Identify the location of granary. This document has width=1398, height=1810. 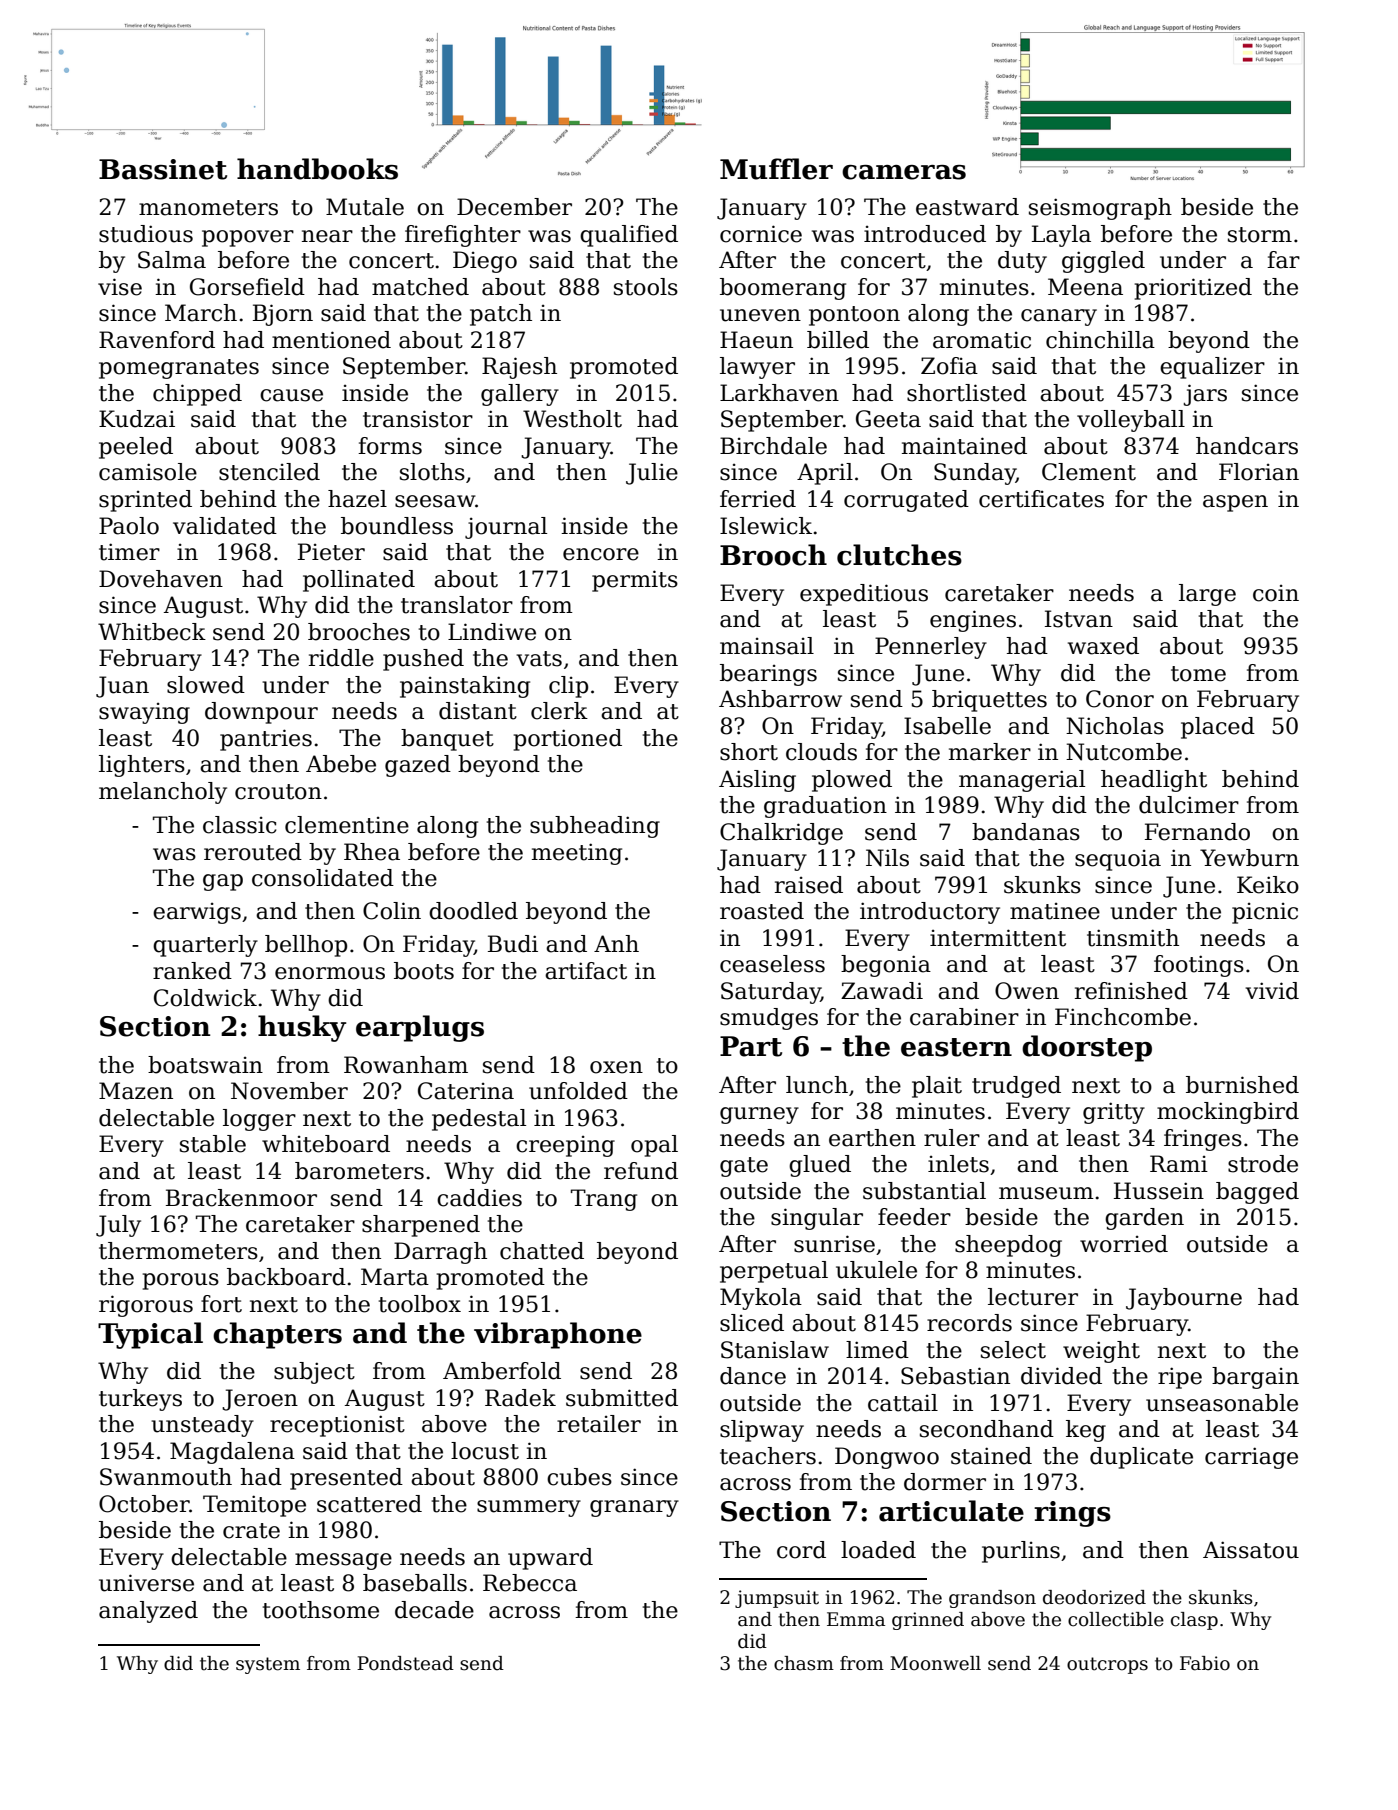
(634, 1508).
